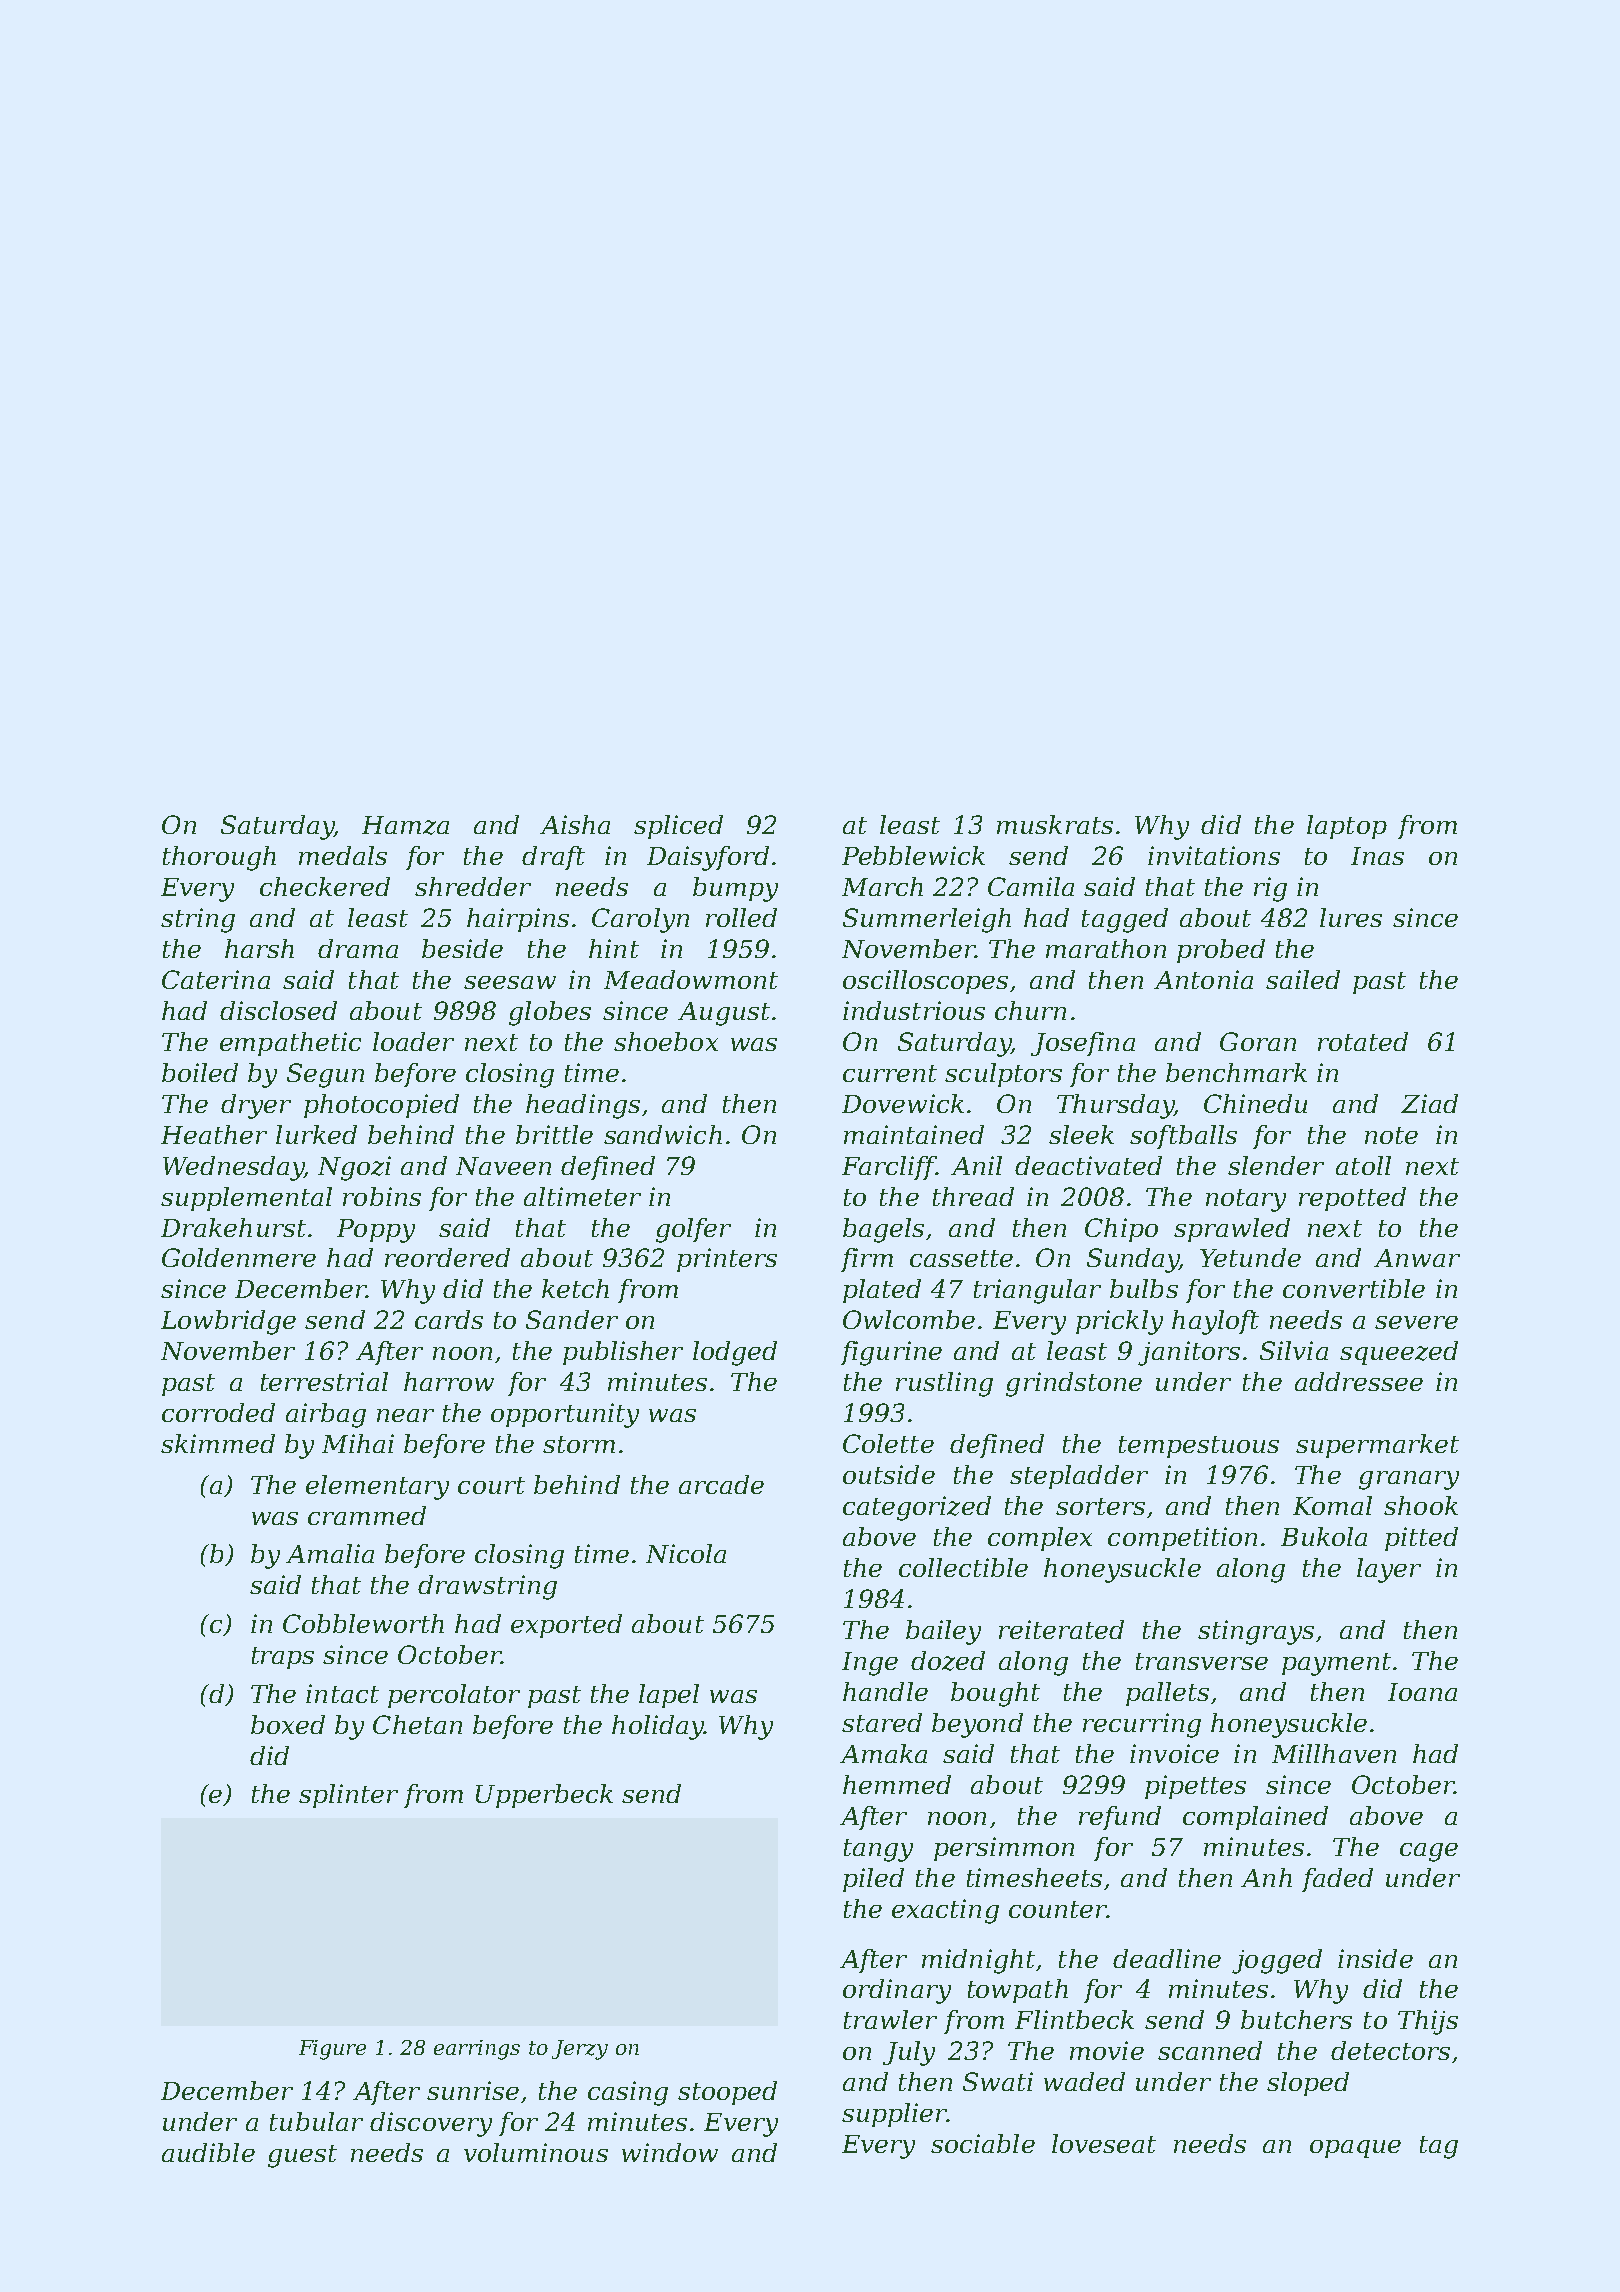 This page has height=2292, width=1620. Describe the element at coordinates (405, 825) in the page. I see `Hamza` at that location.
